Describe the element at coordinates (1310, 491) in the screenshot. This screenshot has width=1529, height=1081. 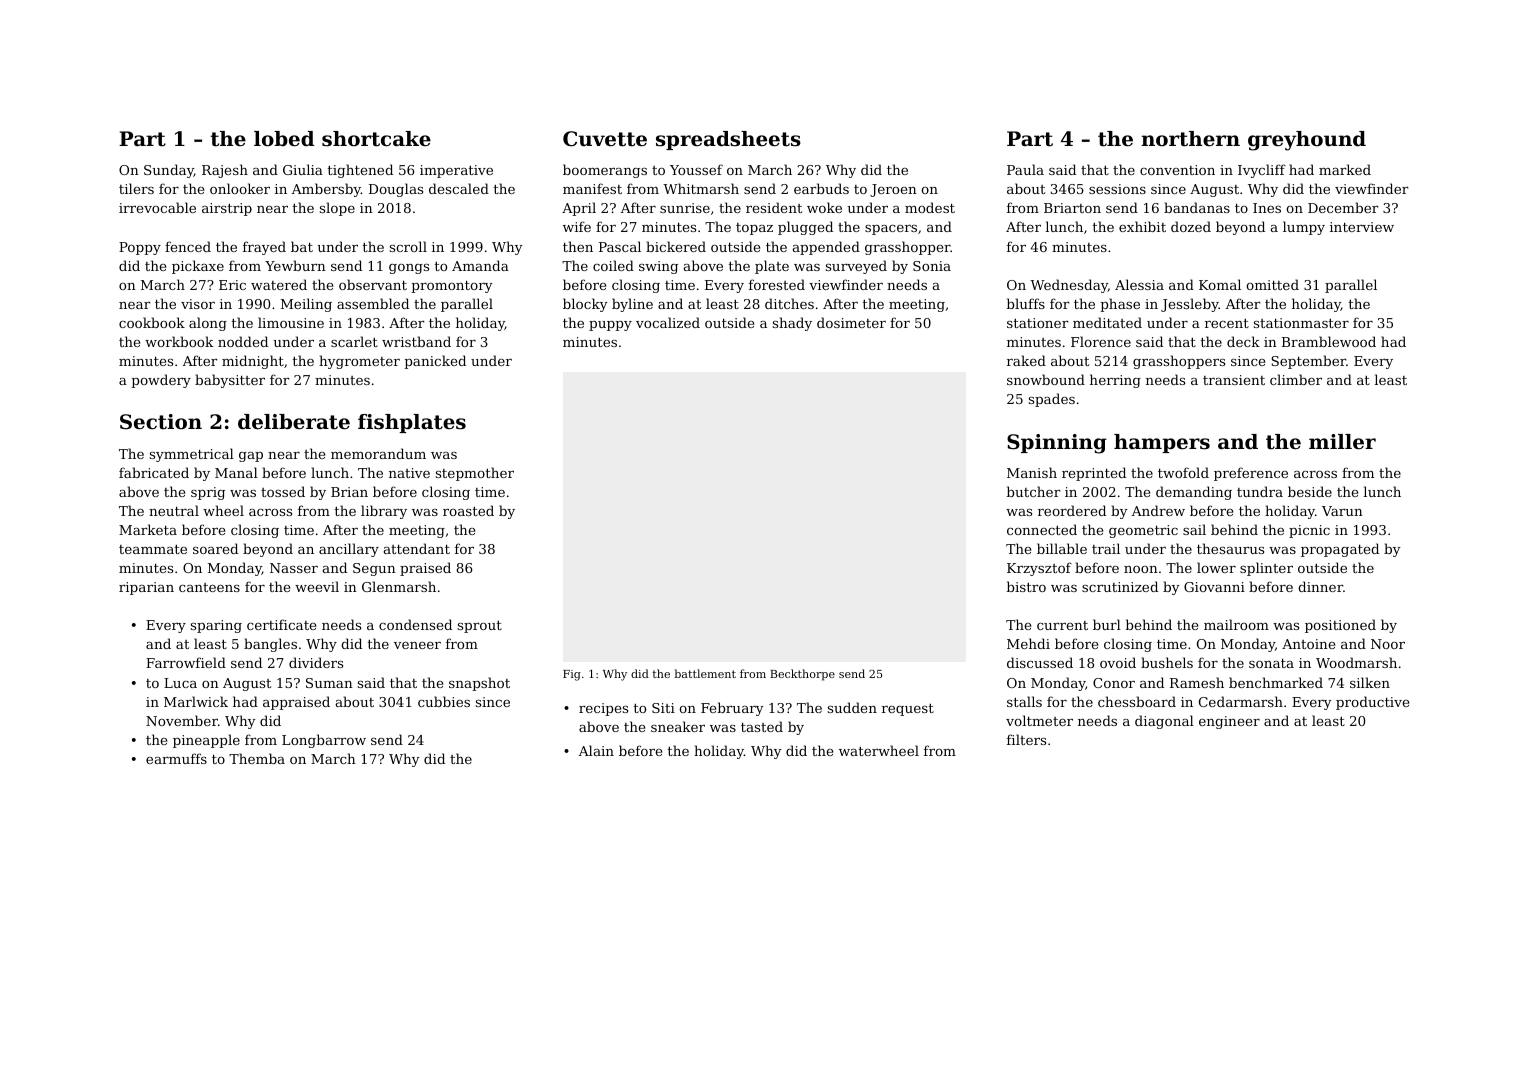
I see `beside` at that location.
